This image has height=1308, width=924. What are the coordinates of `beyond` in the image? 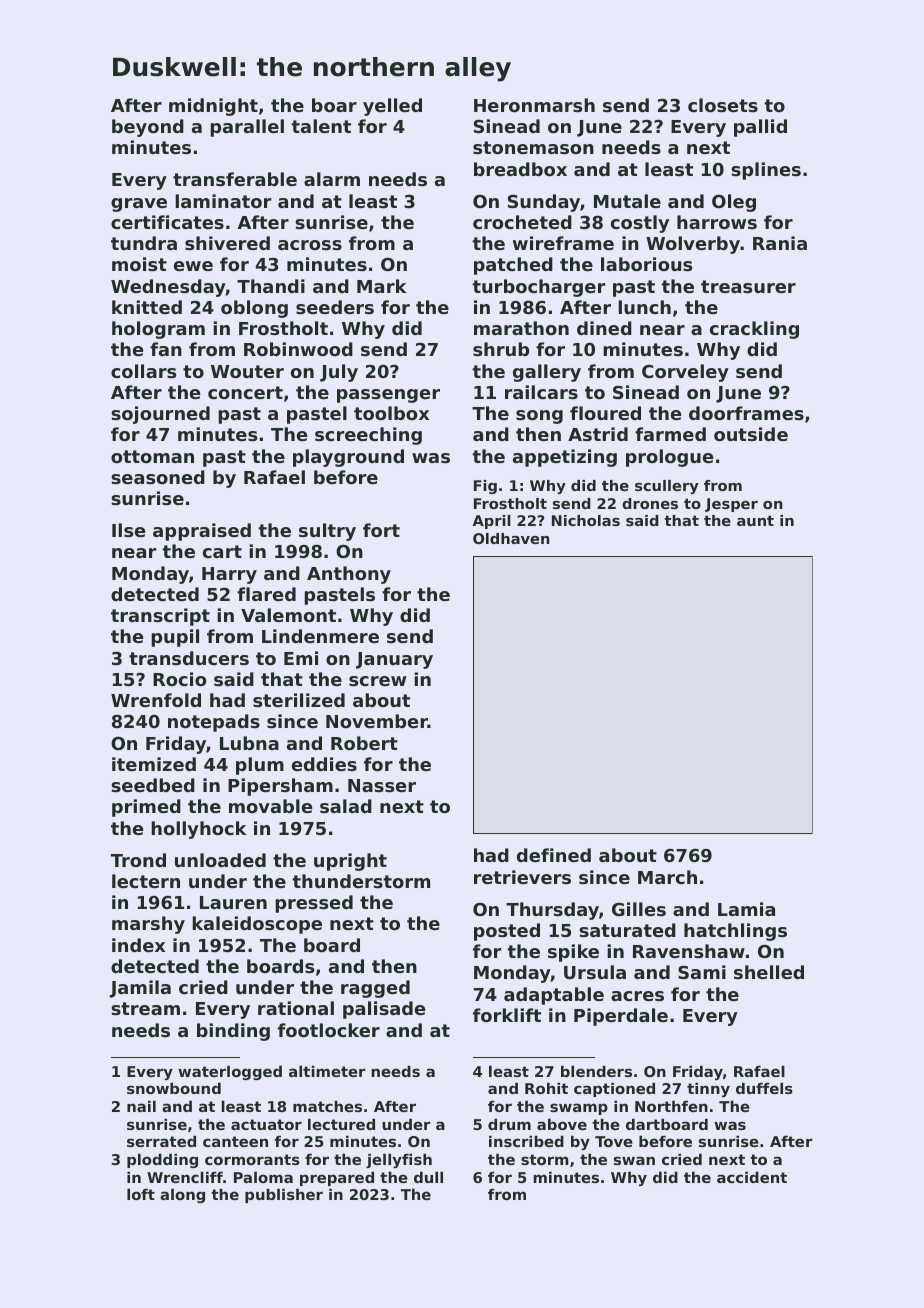 It's located at (148, 128).
